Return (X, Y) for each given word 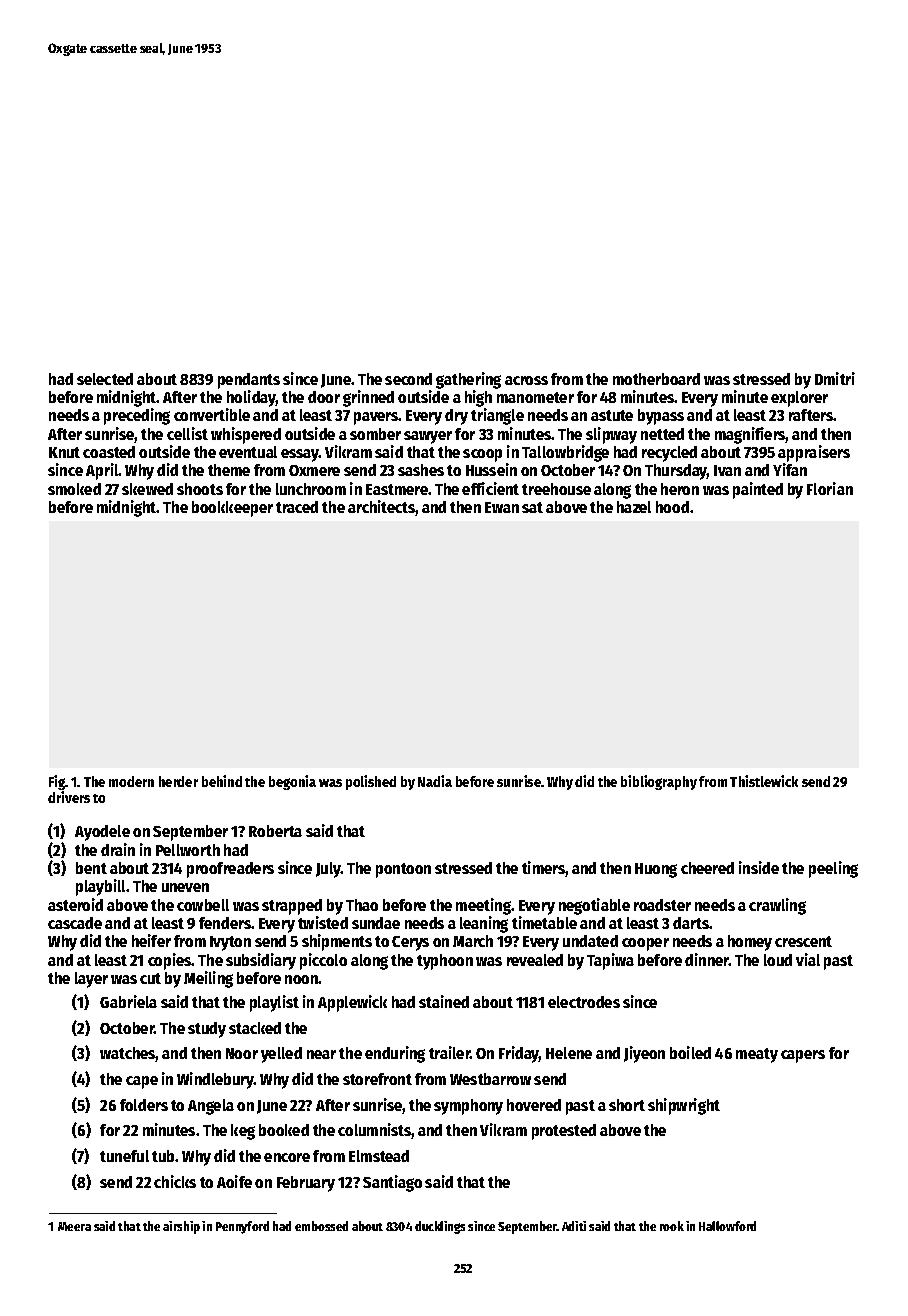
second (408, 379)
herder (178, 781)
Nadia (435, 781)
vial (808, 959)
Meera (74, 1226)
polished (371, 782)
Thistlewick (764, 781)
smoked (74, 489)
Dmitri (835, 378)
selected (105, 379)
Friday (519, 1054)
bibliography (659, 782)
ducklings (440, 1227)
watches (128, 1054)
